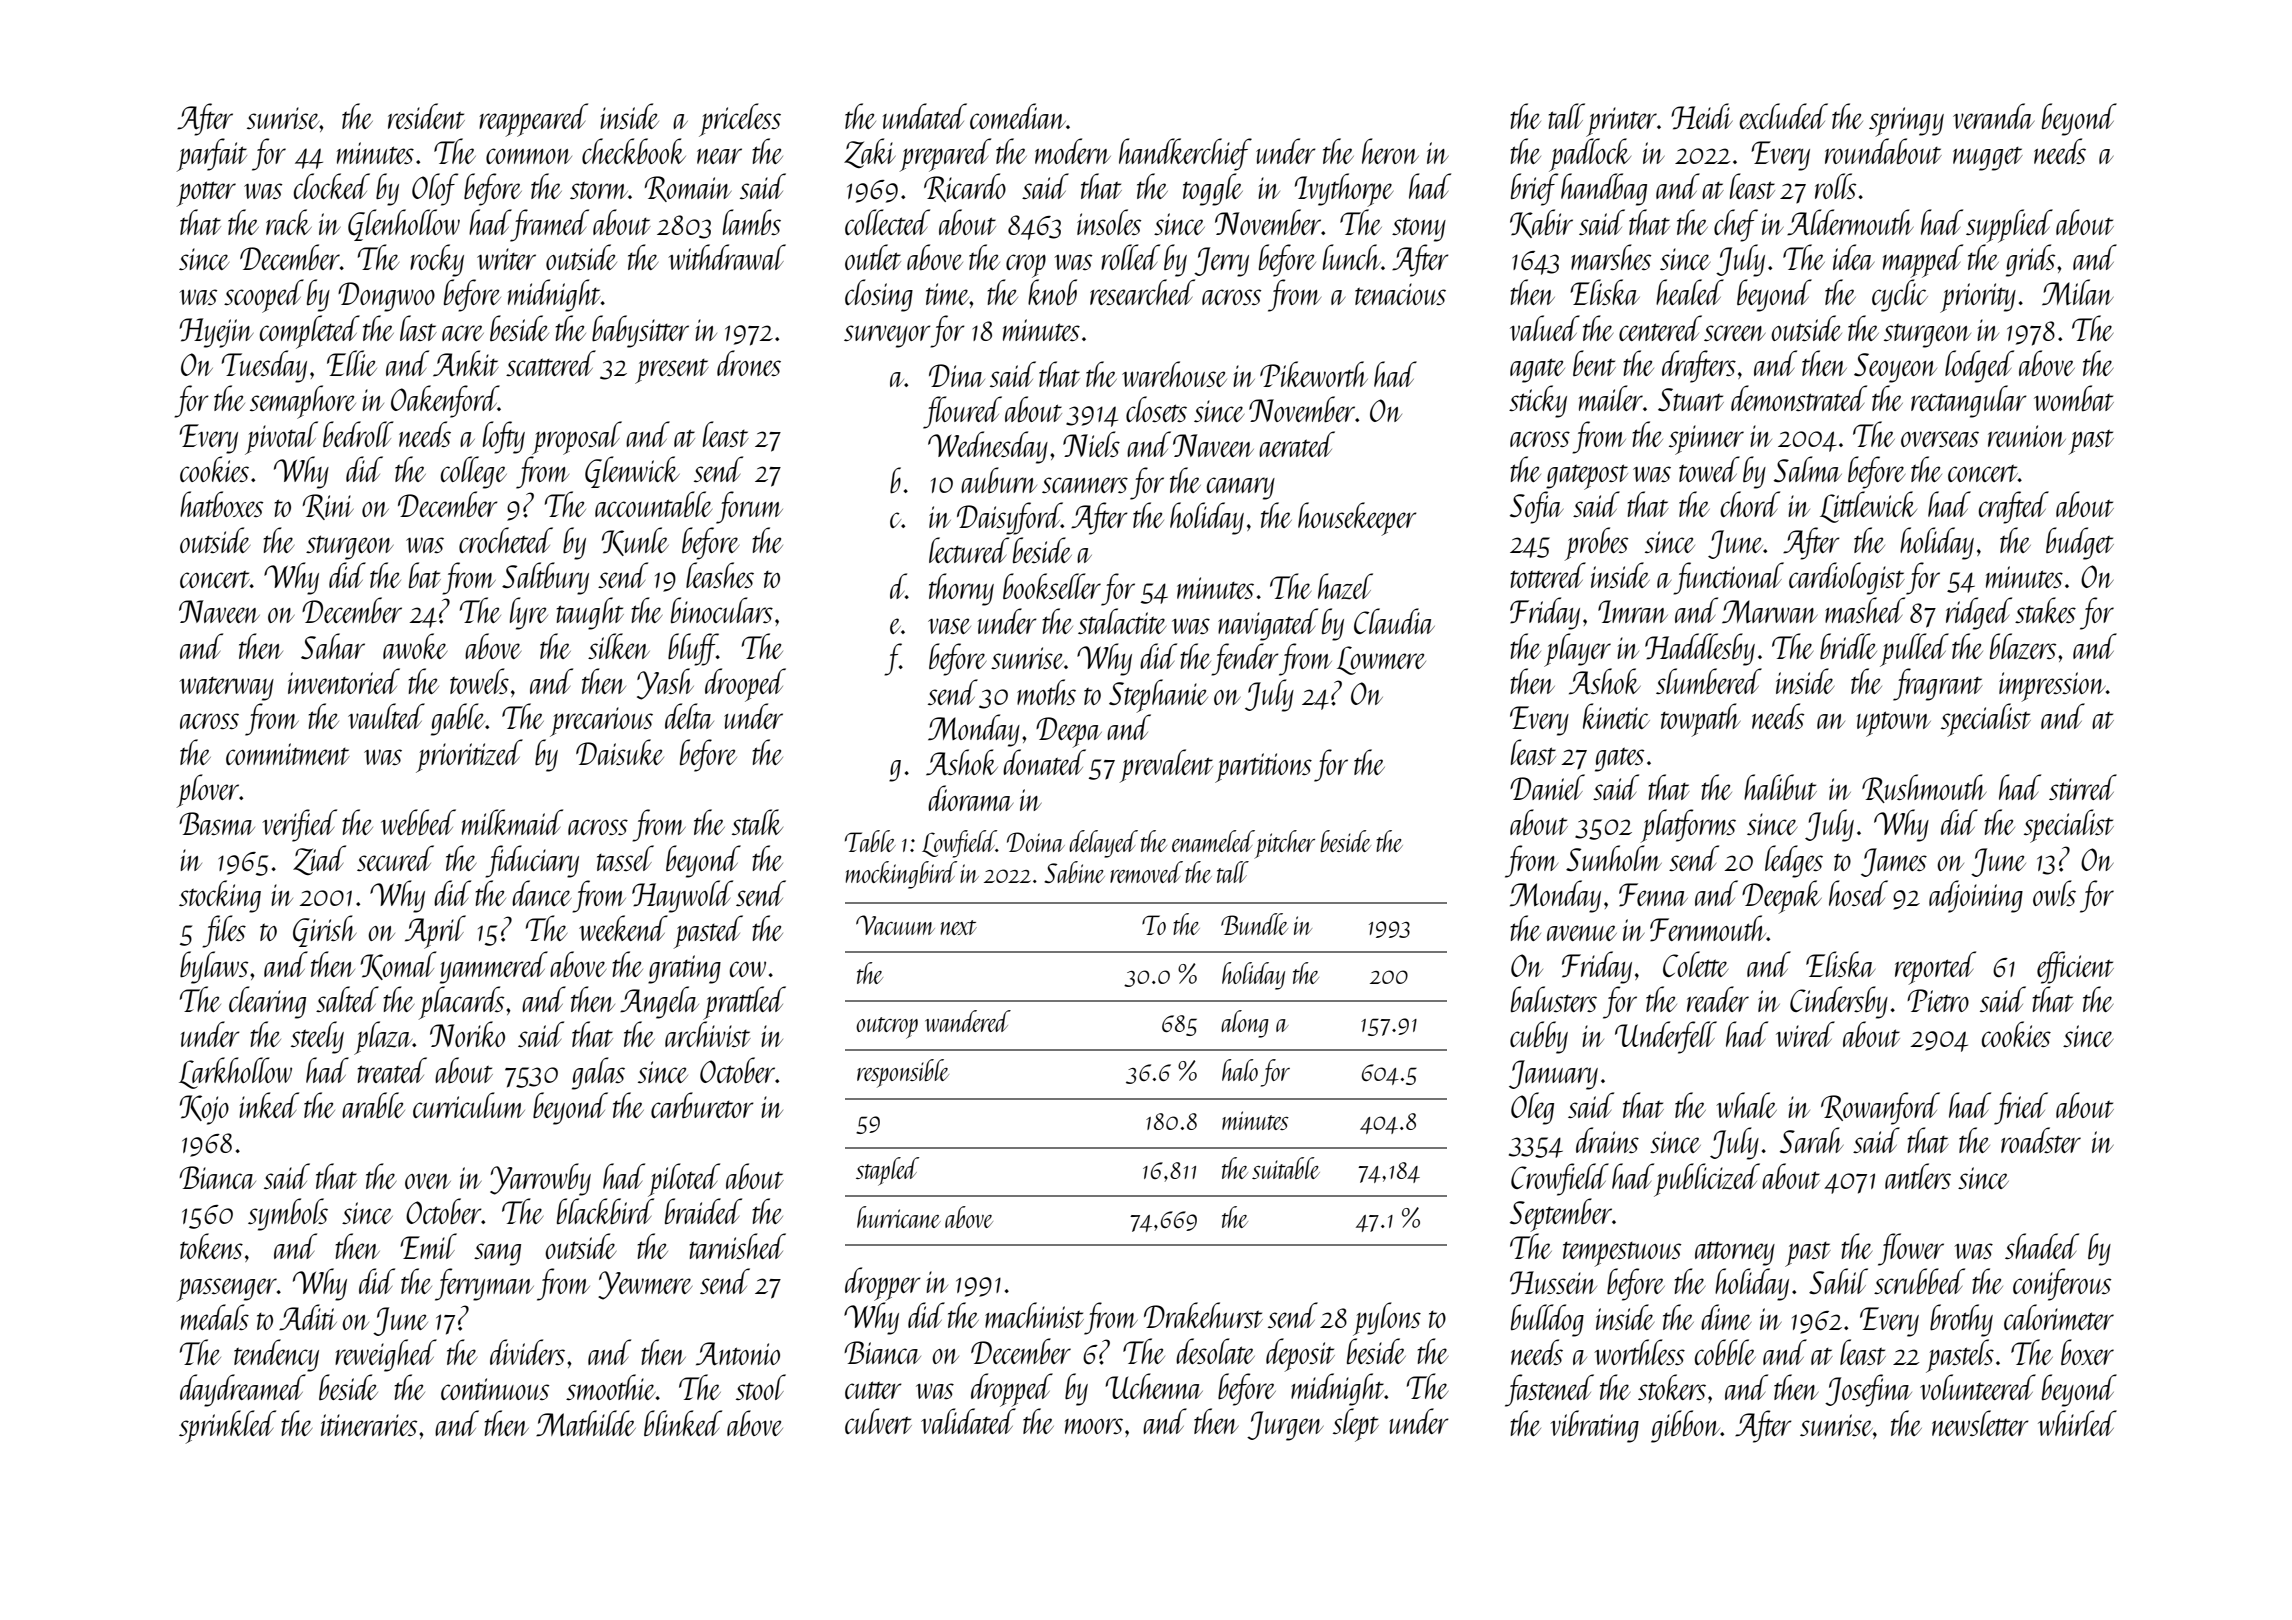 Image resolution: width=2292 pixels, height=1620 pixels. I want to click on halo, so click(1240, 1070).
